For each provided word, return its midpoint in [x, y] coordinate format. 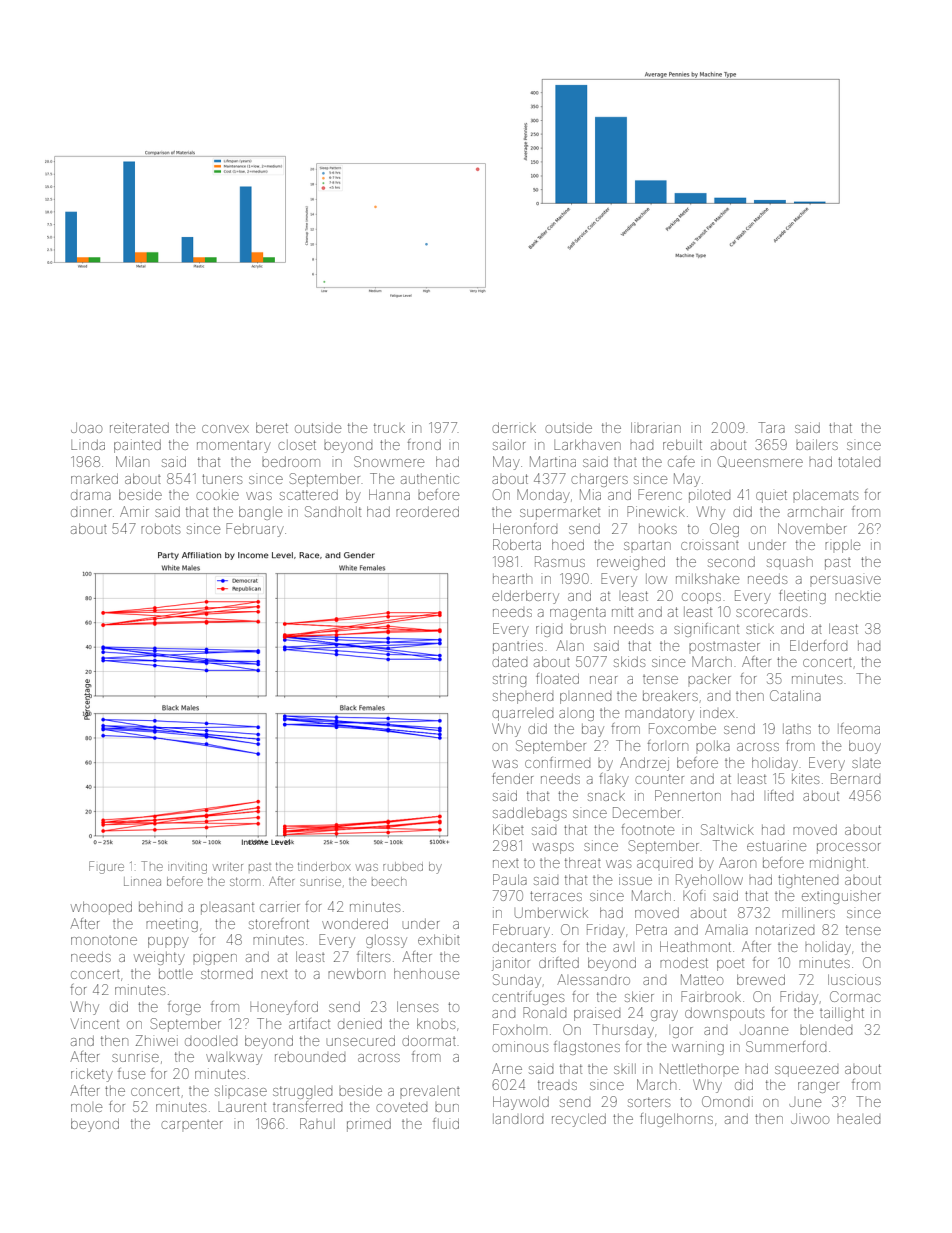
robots [160, 529]
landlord [518, 1119]
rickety [92, 1075]
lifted [780, 795]
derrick [514, 428]
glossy [386, 941]
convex [225, 429]
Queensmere [760, 462]
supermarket [560, 513]
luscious [854, 979]
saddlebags [530, 814]
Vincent [95, 1023]
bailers [817, 444]
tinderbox [324, 866]
